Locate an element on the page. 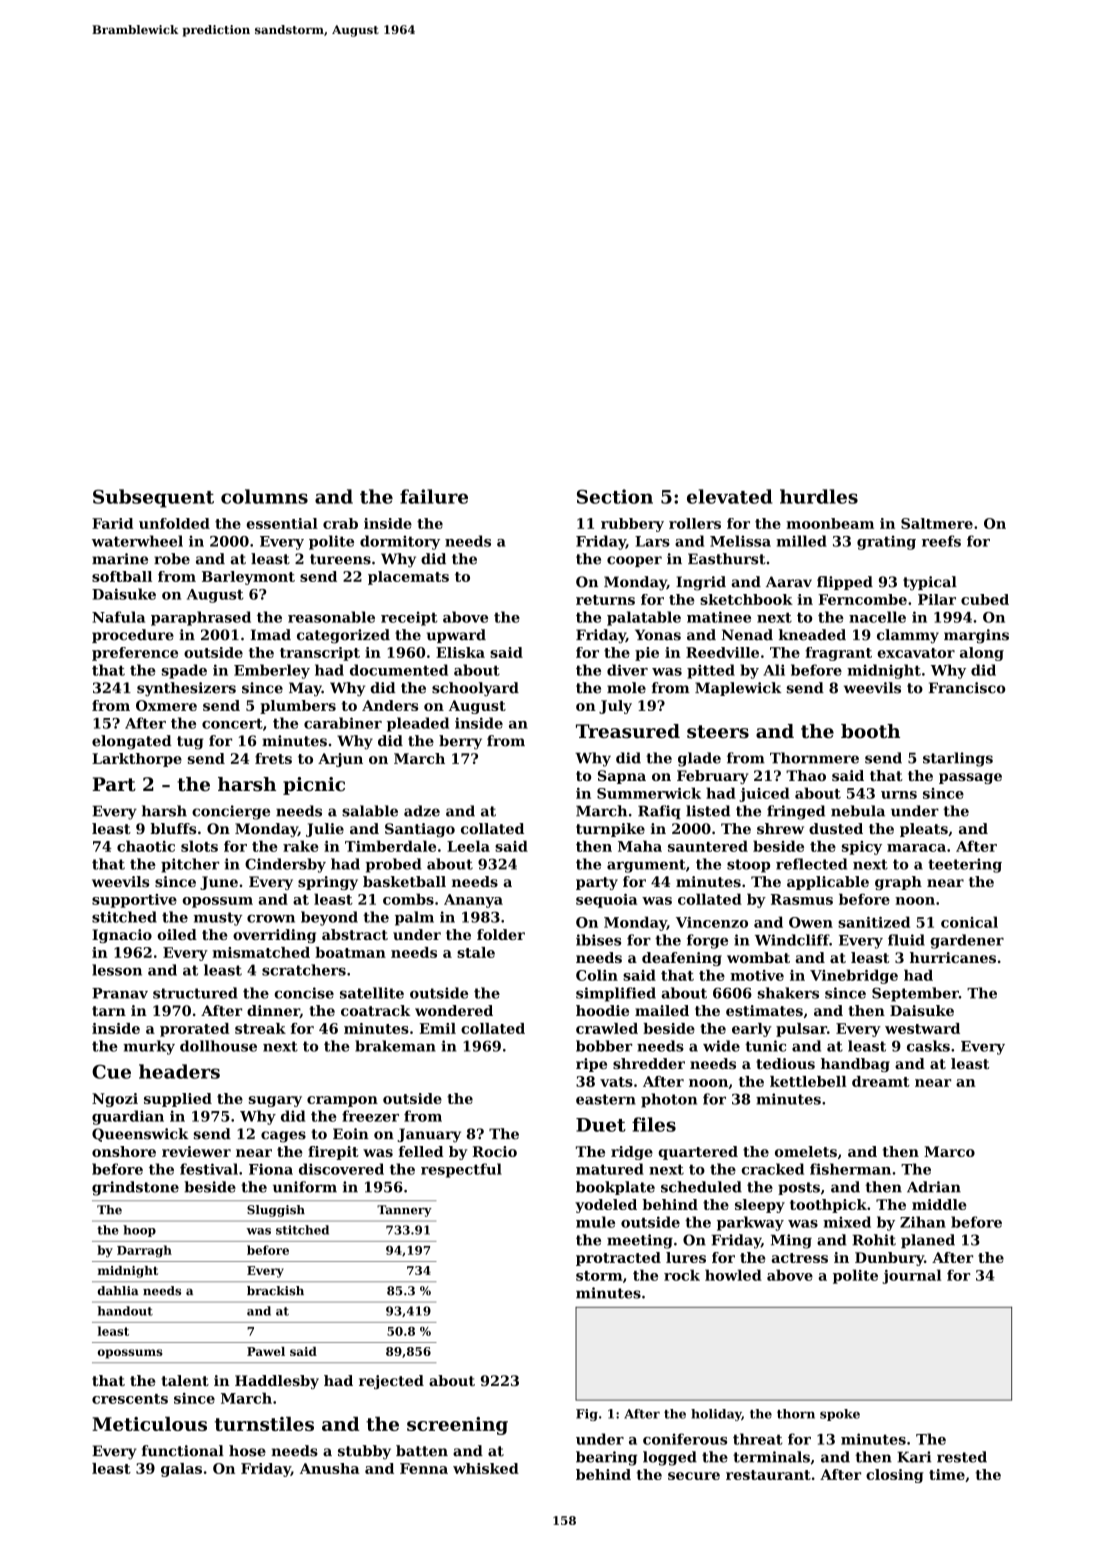 The width and height of the page is (1104, 1561). whisked is located at coordinates (486, 1468).
